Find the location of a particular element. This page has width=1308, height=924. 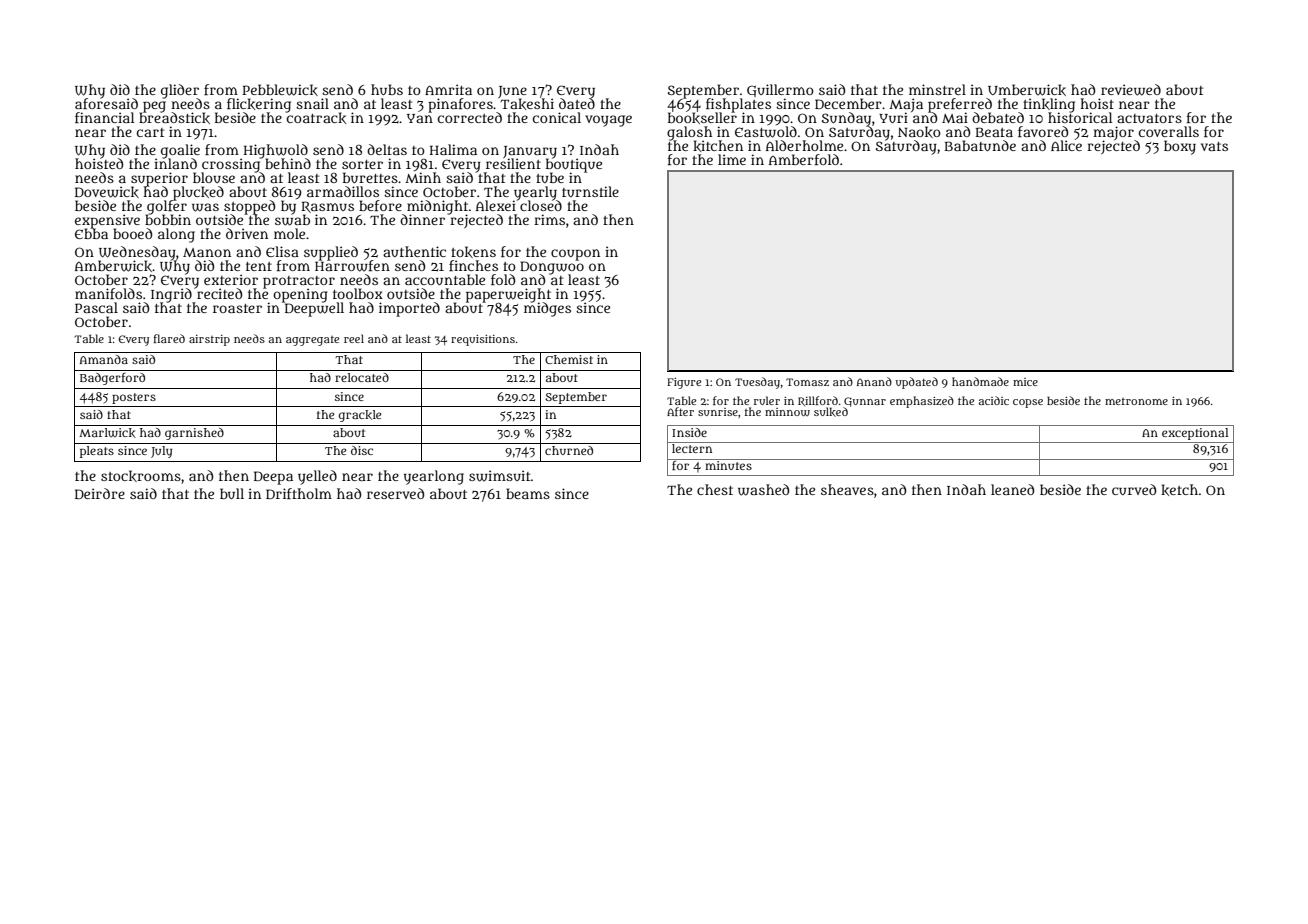

dinner is located at coordinates (422, 219).
